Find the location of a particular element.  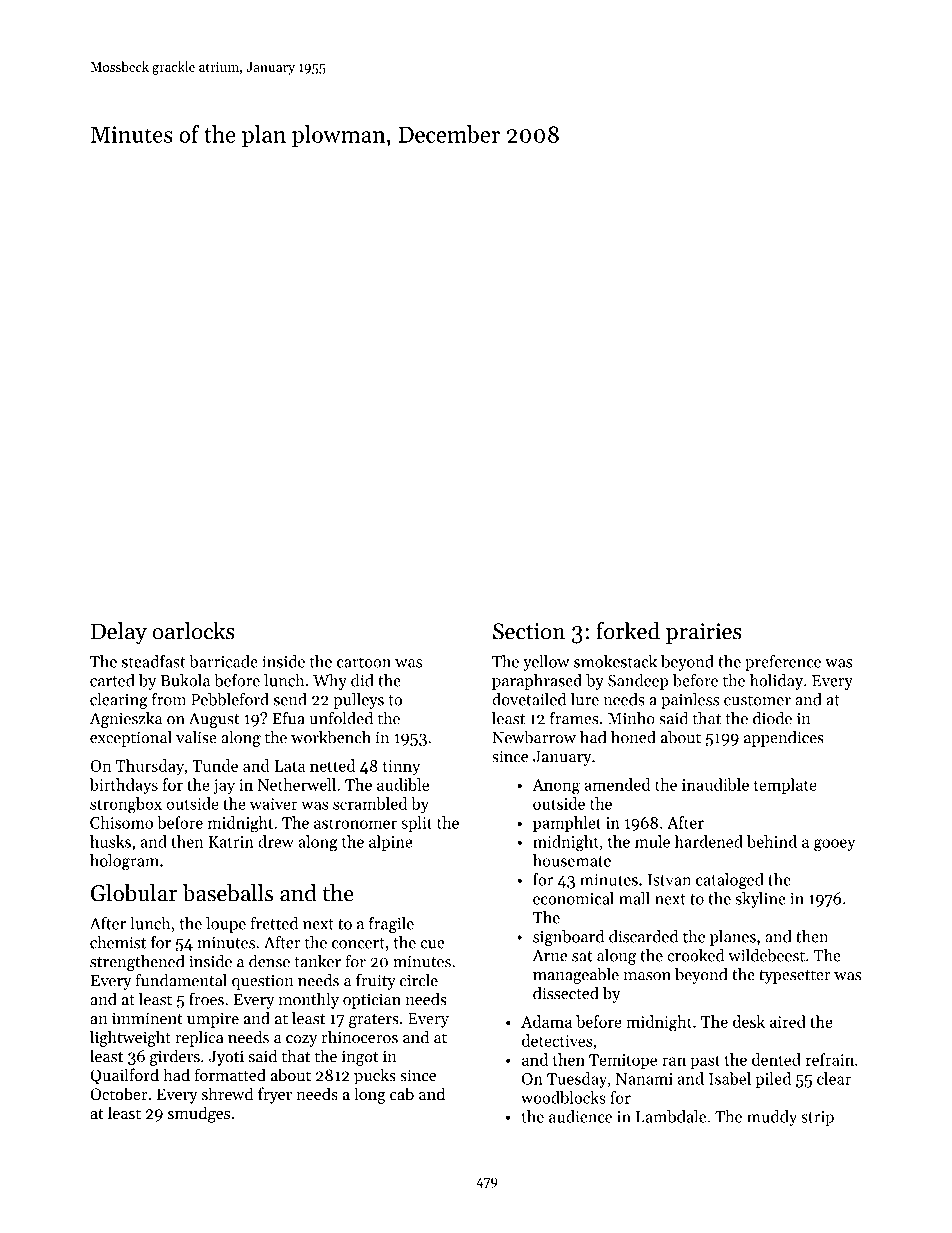

appendices is located at coordinates (784, 739).
